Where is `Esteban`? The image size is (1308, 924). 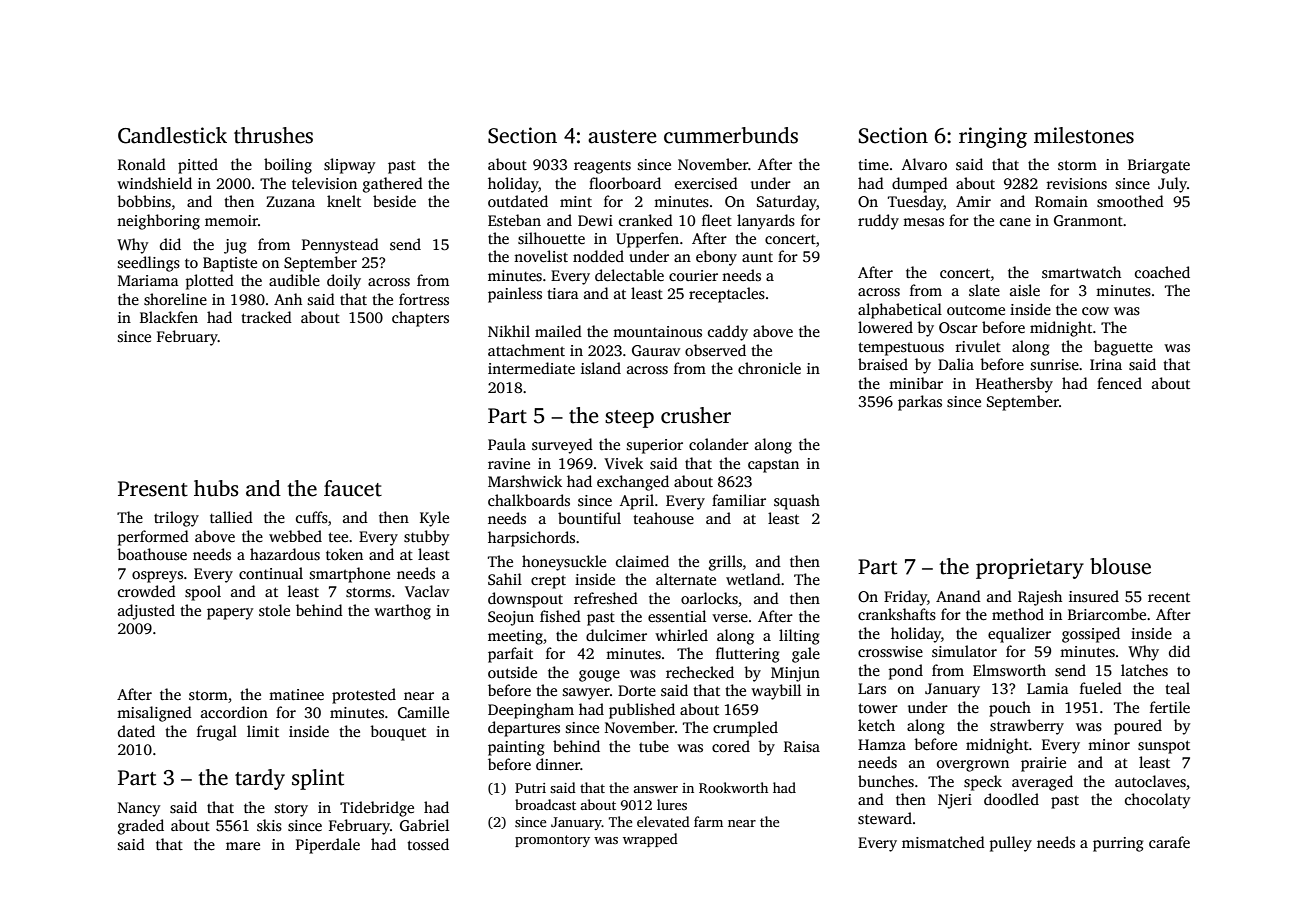 Esteban is located at coordinates (514, 220).
